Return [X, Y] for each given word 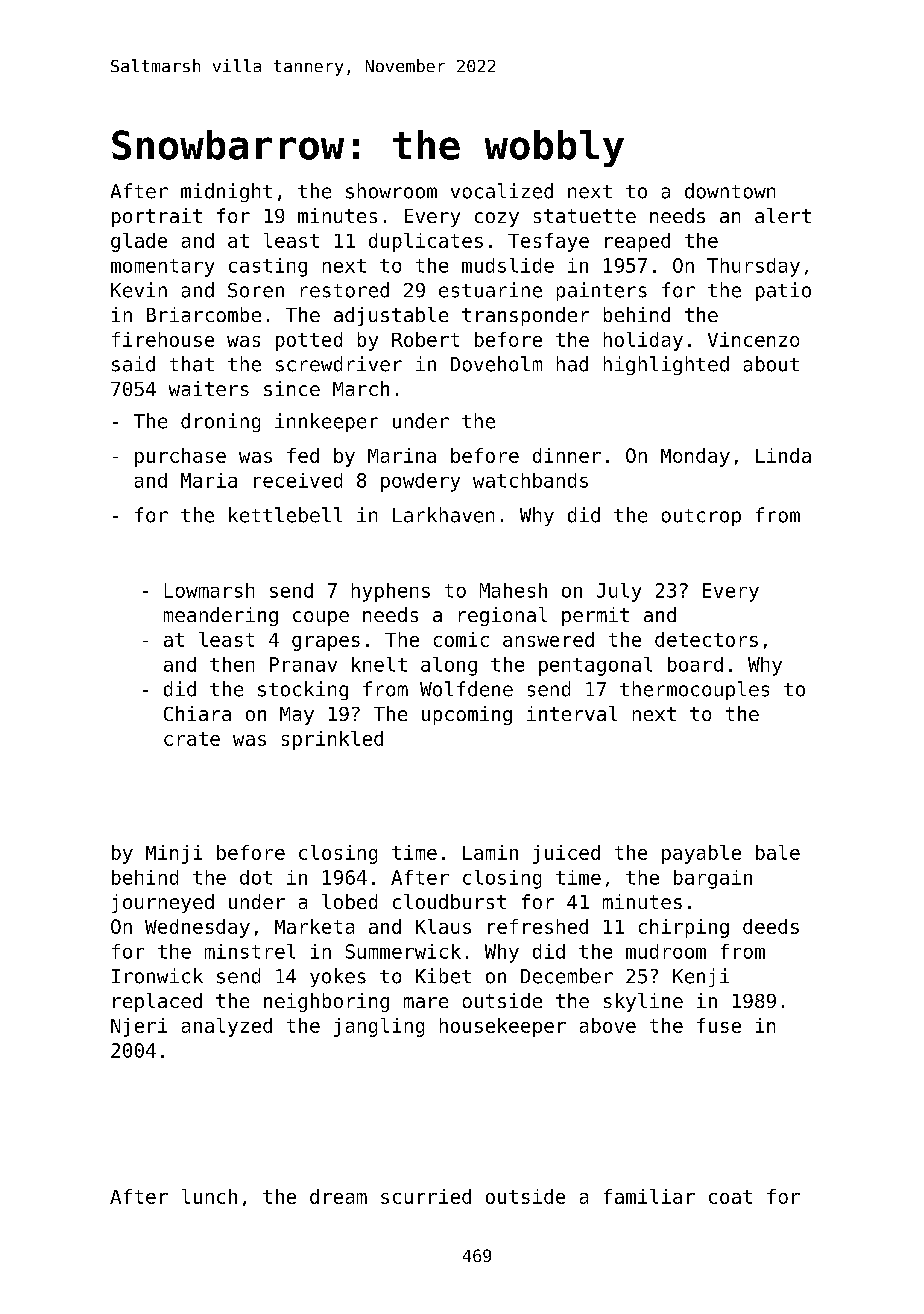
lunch [209, 1196]
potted [309, 341]
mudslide [508, 265]
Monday [695, 457]
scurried [426, 1196]
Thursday [753, 267]
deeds [771, 926]
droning [220, 422]
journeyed [163, 903]
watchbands [530, 480]
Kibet [443, 976]
